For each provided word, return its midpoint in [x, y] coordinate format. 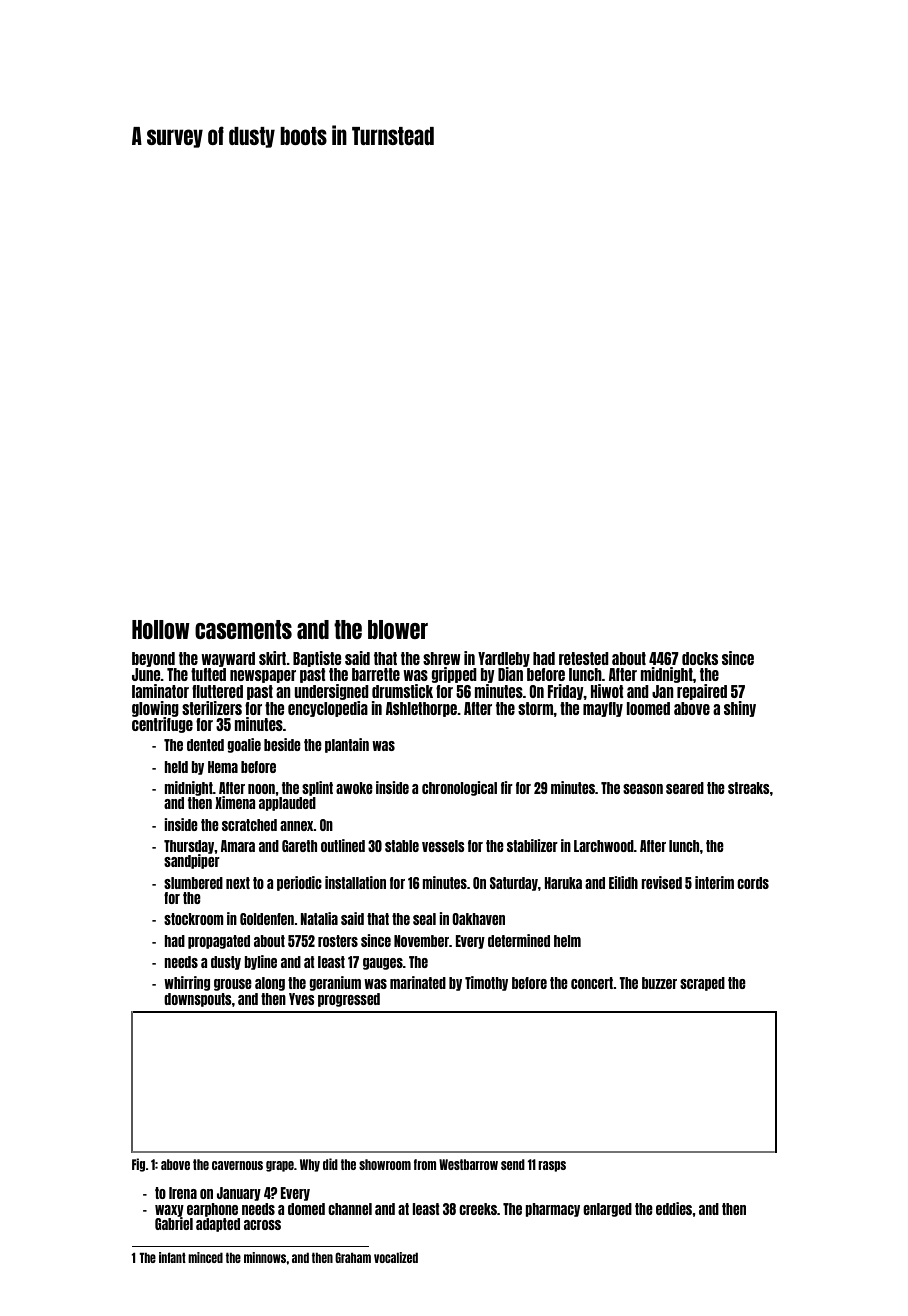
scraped [702, 984]
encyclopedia [328, 709]
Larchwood [604, 846]
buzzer [659, 983]
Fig [139, 1165]
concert [592, 983]
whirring [187, 983]
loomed [648, 708]
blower [398, 629]
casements [243, 629]
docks [700, 658]
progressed [349, 1000]
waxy [169, 1211]
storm [536, 708]
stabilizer [532, 845]
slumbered [193, 883]
